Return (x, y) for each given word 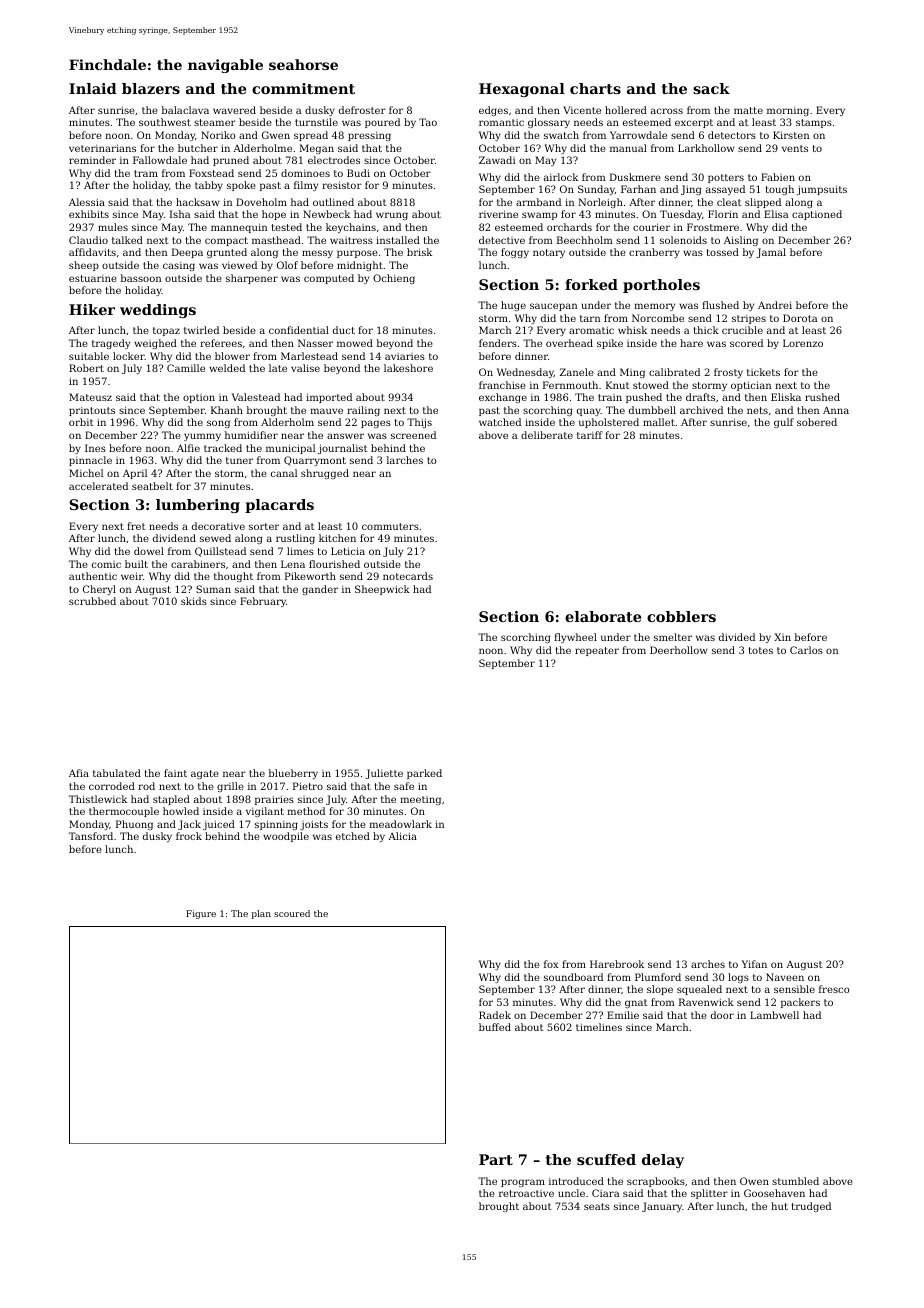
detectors (732, 135)
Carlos (806, 650)
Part (496, 1159)
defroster (362, 110)
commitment (303, 88)
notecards (408, 576)
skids (194, 601)
